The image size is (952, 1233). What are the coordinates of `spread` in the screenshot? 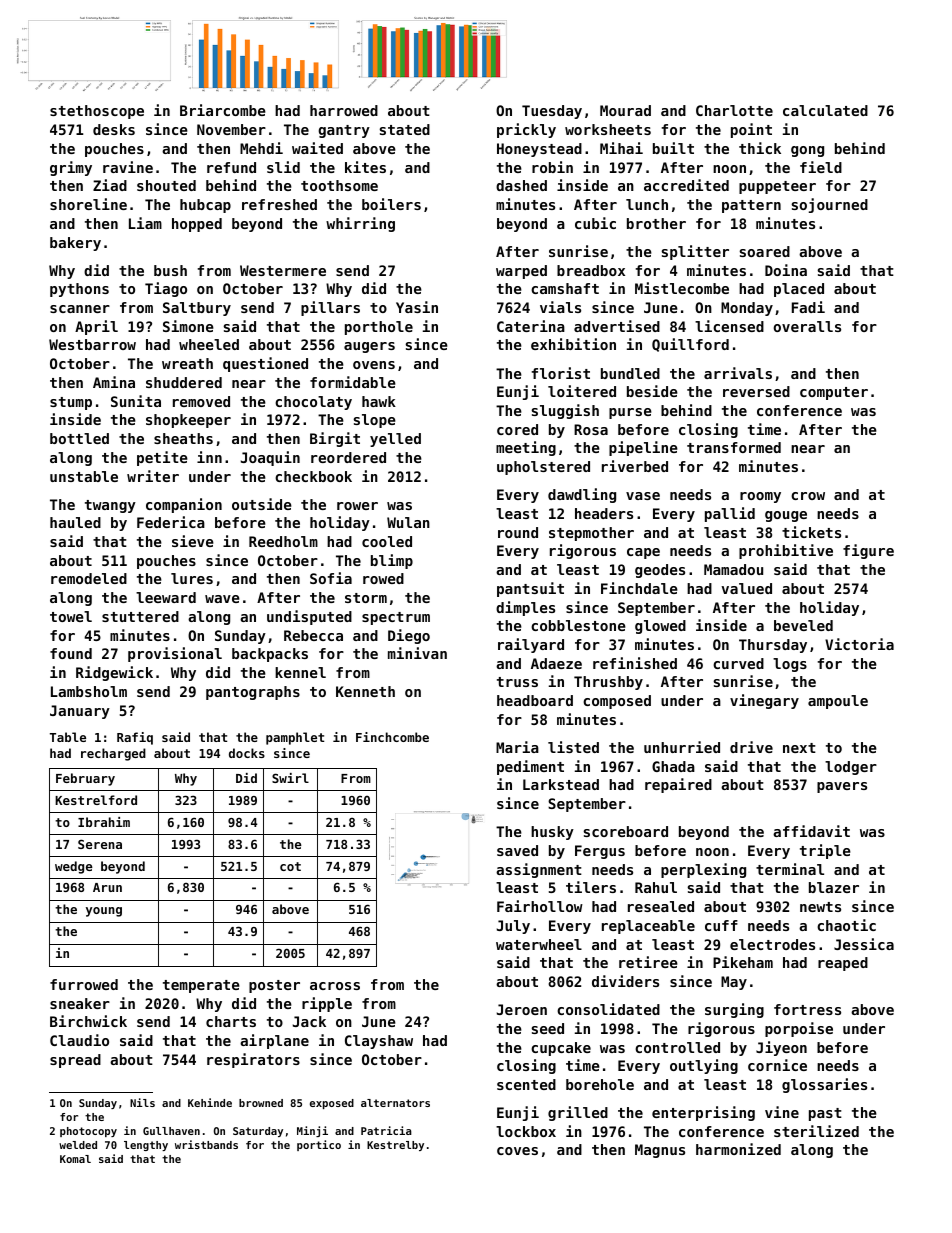 It's located at (75, 1061).
